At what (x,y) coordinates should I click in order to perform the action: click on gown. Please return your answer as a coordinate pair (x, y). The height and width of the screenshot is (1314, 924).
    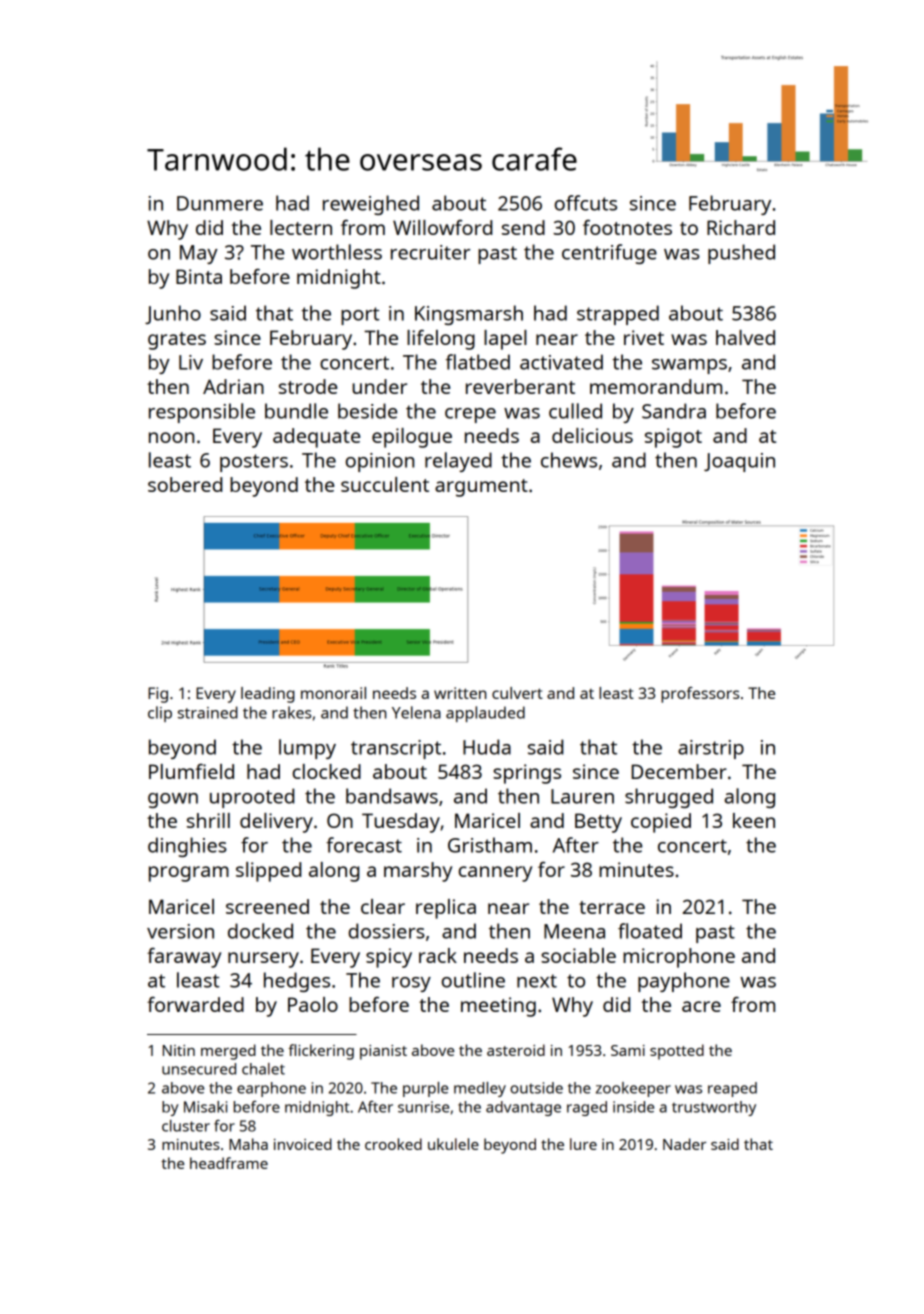
    Looking at the image, I should click on (173, 800).
